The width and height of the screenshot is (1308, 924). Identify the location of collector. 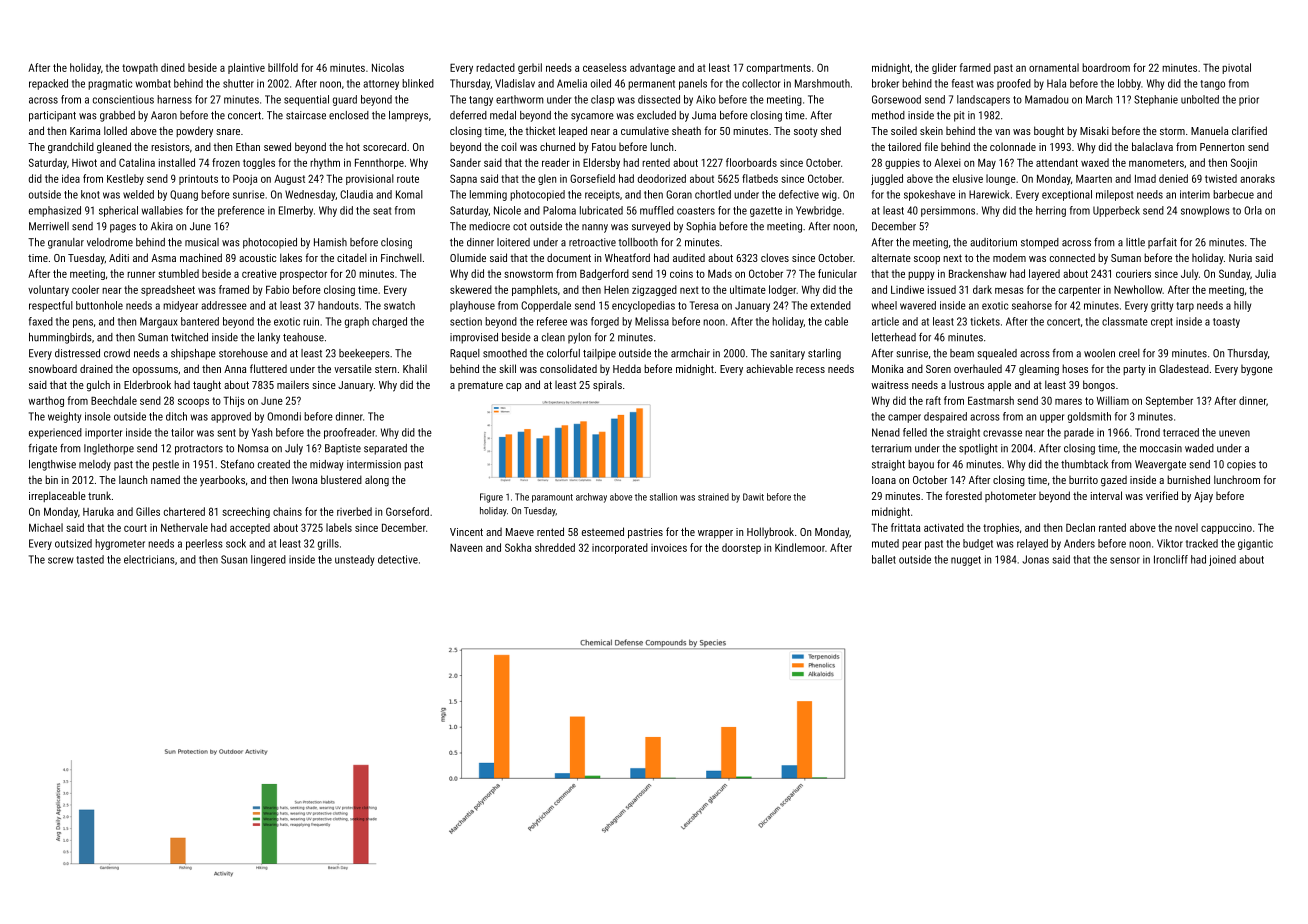
(761, 83).
